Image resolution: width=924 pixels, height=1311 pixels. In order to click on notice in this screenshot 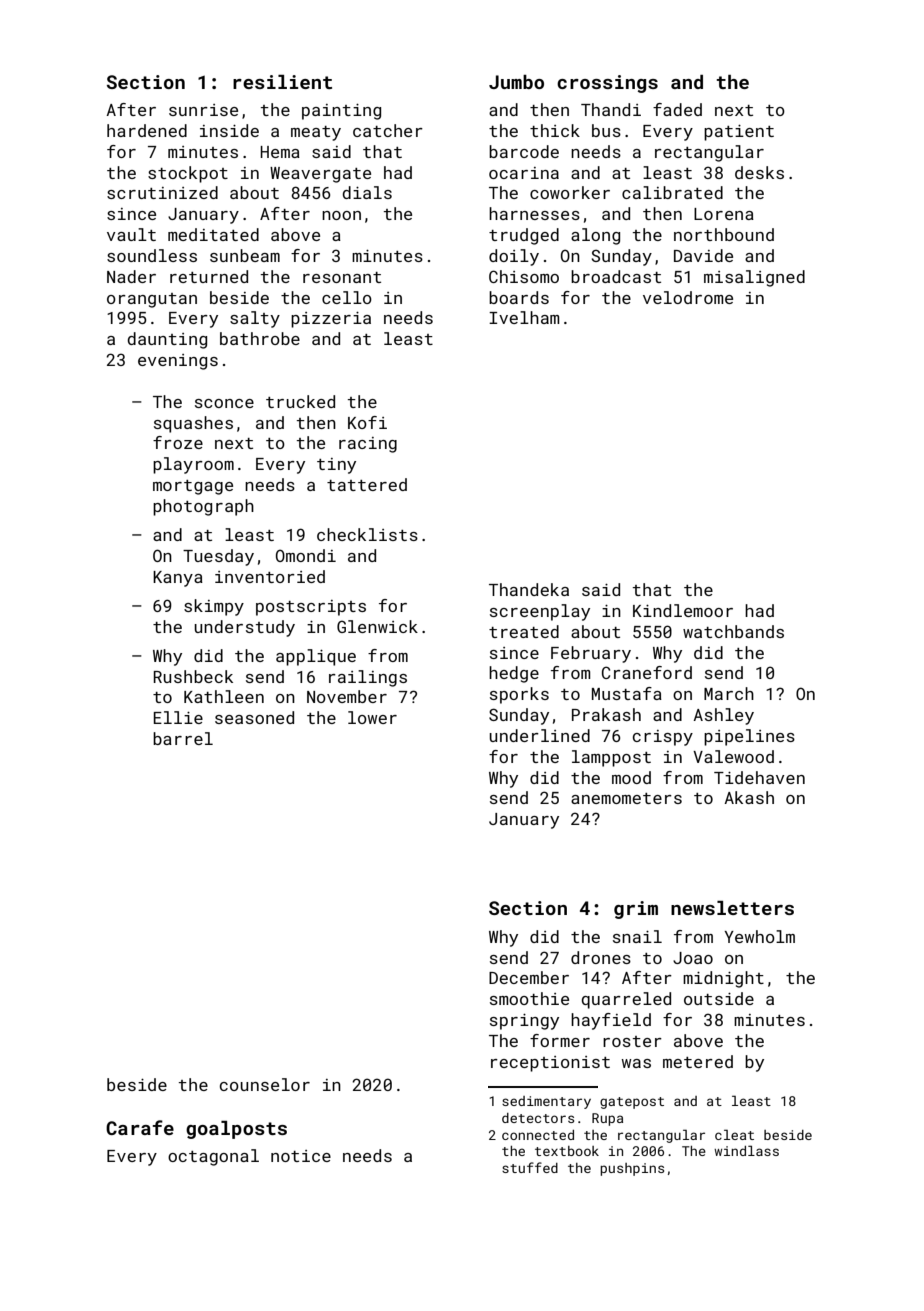, I will do `click(301, 1156)`.
